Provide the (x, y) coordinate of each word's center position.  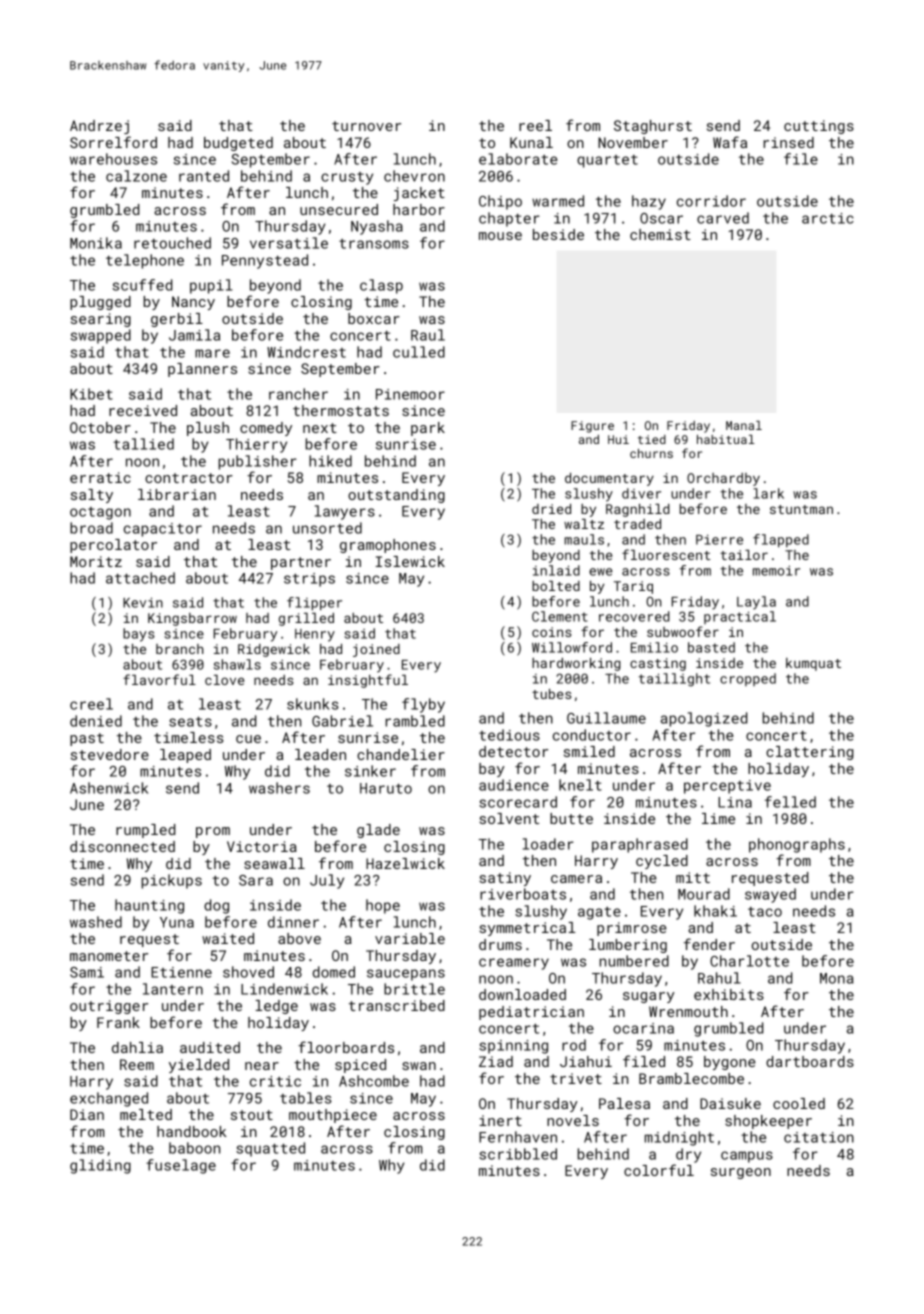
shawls (237, 664)
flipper (314, 604)
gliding (100, 1166)
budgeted (238, 144)
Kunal (531, 142)
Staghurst (653, 127)
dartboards (810, 1061)
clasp (381, 286)
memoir (776, 570)
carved (723, 218)
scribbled (518, 1154)
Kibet (91, 394)
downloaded (522, 994)
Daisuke (730, 1103)
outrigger (109, 1007)
